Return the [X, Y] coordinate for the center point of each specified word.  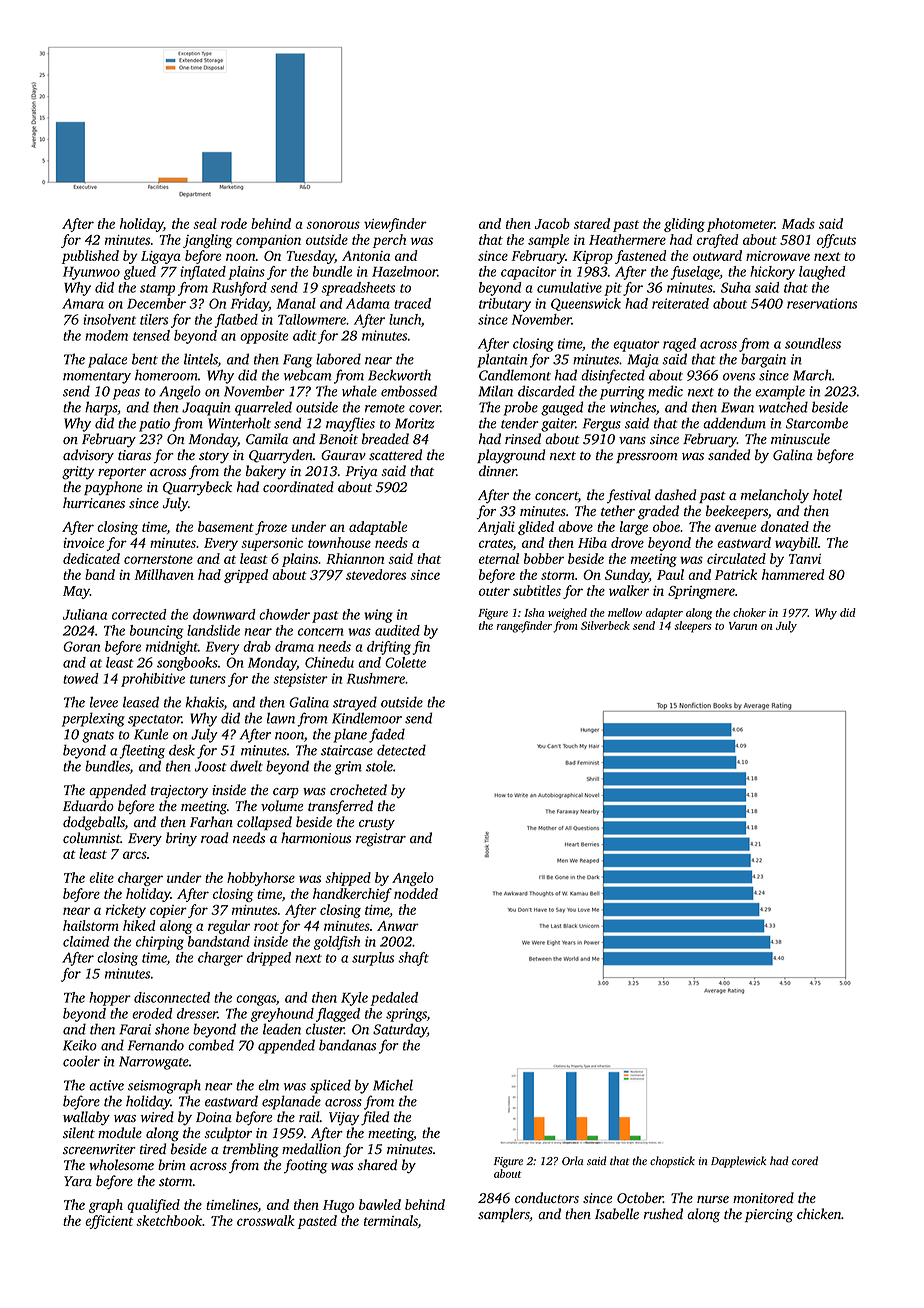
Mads [798, 223]
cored [805, 1160]
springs [406, 1015]
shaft [413, 959]
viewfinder [395, 225]
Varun [743, 626]
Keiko [80, 1045]
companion [268, 241]
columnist [92, 838]
